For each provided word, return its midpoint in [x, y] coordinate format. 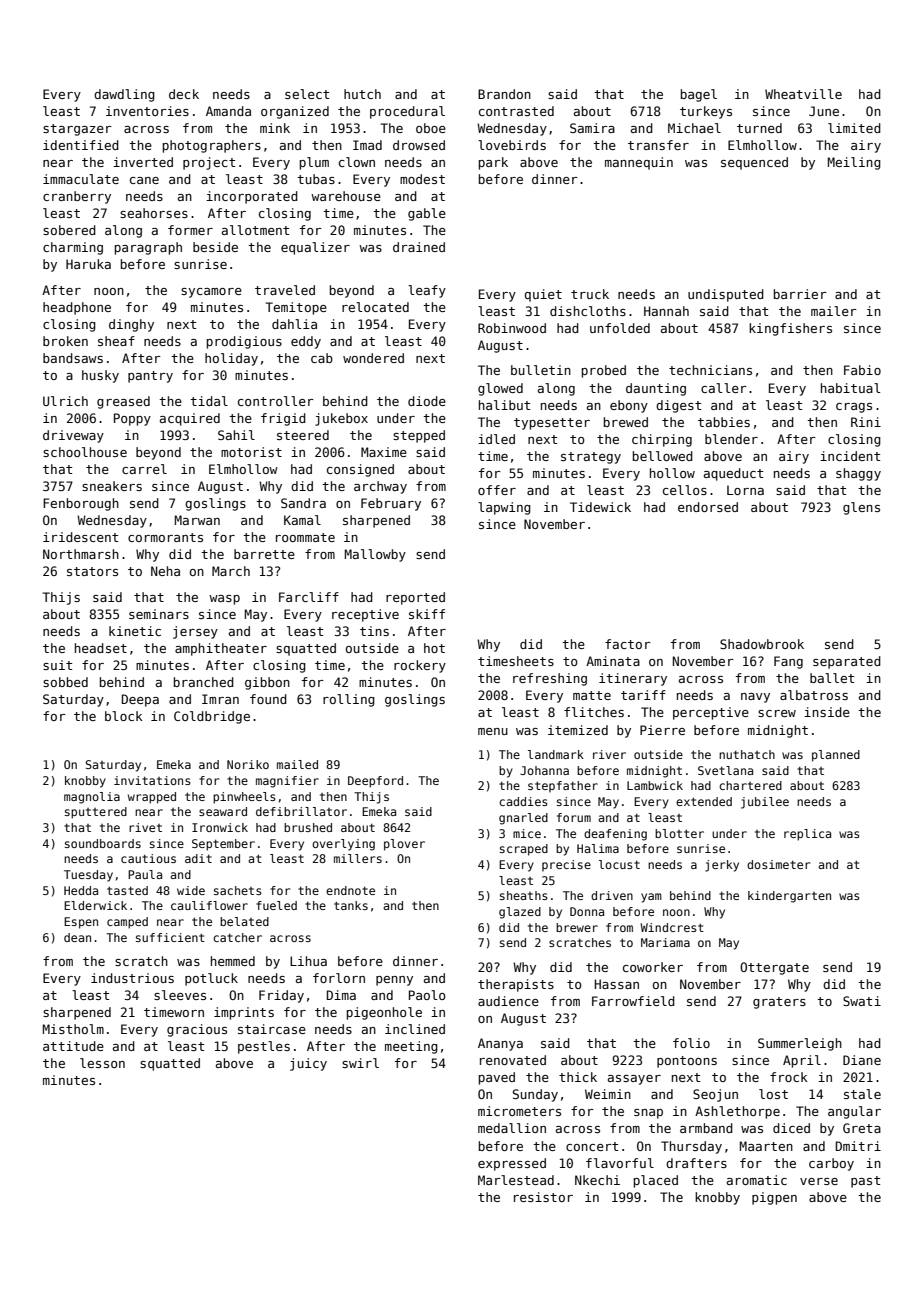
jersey [195, 632]
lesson [102, 1063]
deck [184, 94]
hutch [362, 94]
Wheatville [803, 94]
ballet [832, 678]
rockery [420, 666]
